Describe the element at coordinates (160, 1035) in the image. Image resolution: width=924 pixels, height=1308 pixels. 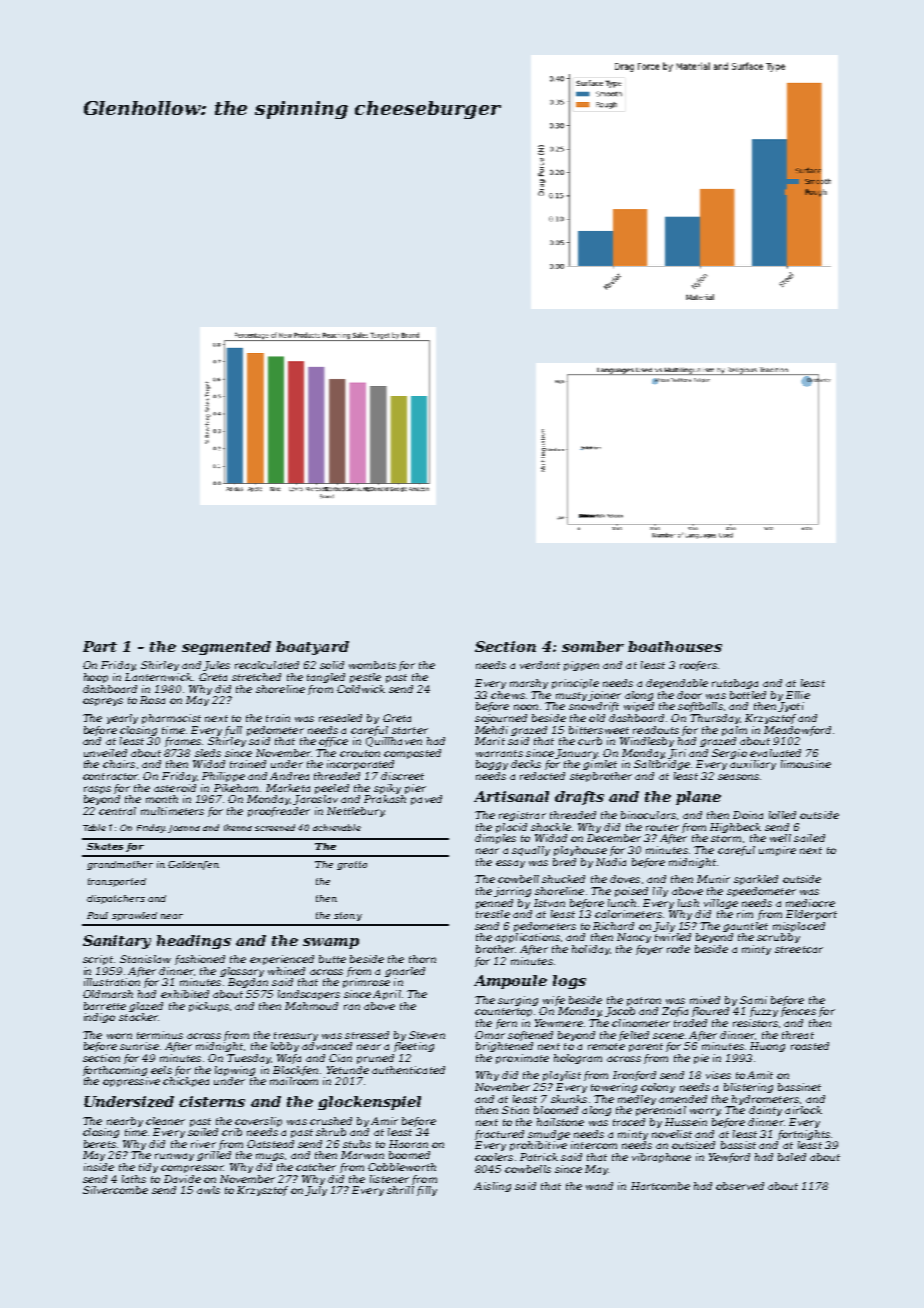
I see `terminus` at that location.
